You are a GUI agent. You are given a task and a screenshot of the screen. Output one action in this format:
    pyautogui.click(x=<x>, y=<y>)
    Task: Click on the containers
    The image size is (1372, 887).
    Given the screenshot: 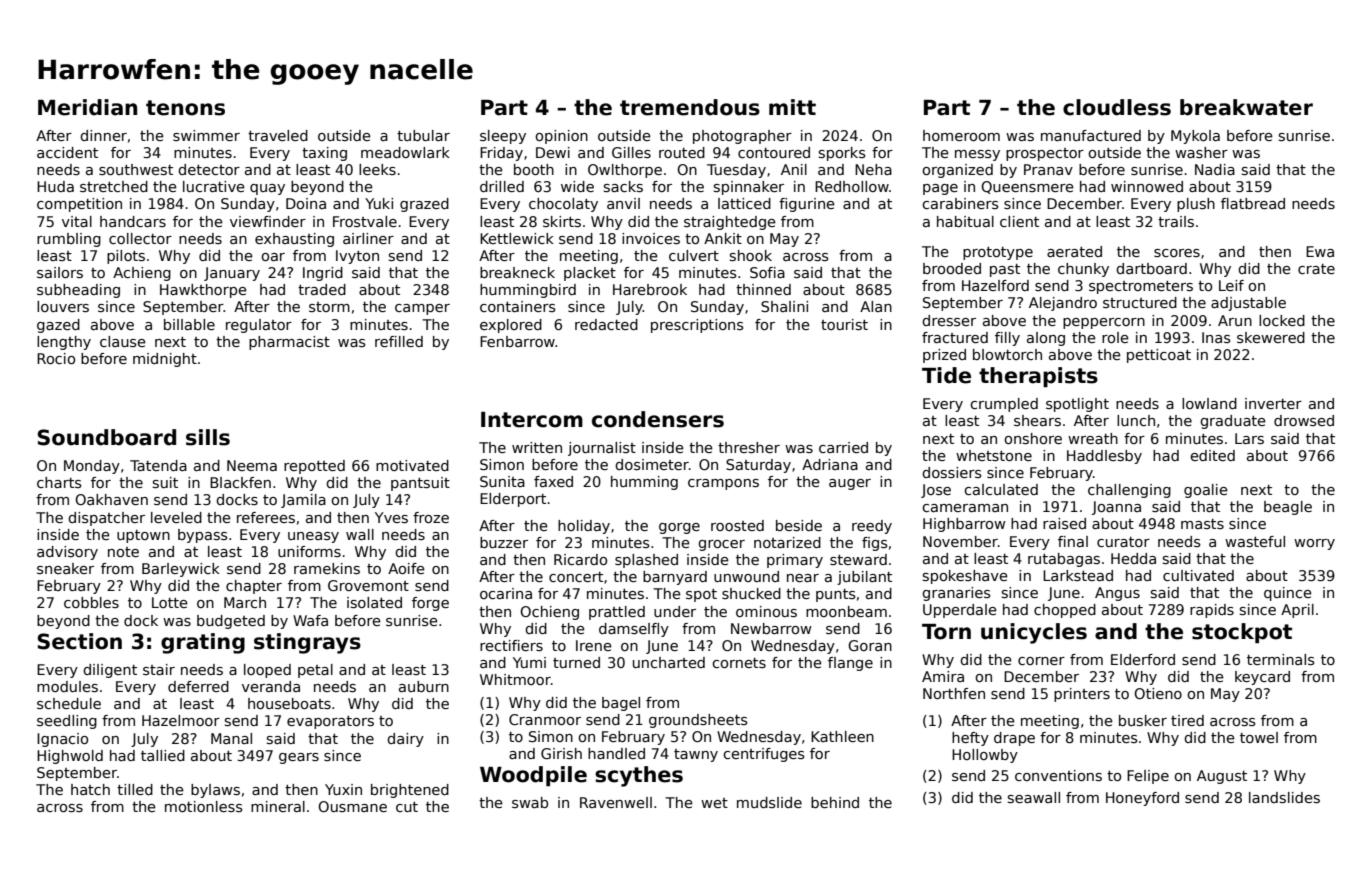 What is the action you would take?
    pyautogui.click(x=518, y=306)
